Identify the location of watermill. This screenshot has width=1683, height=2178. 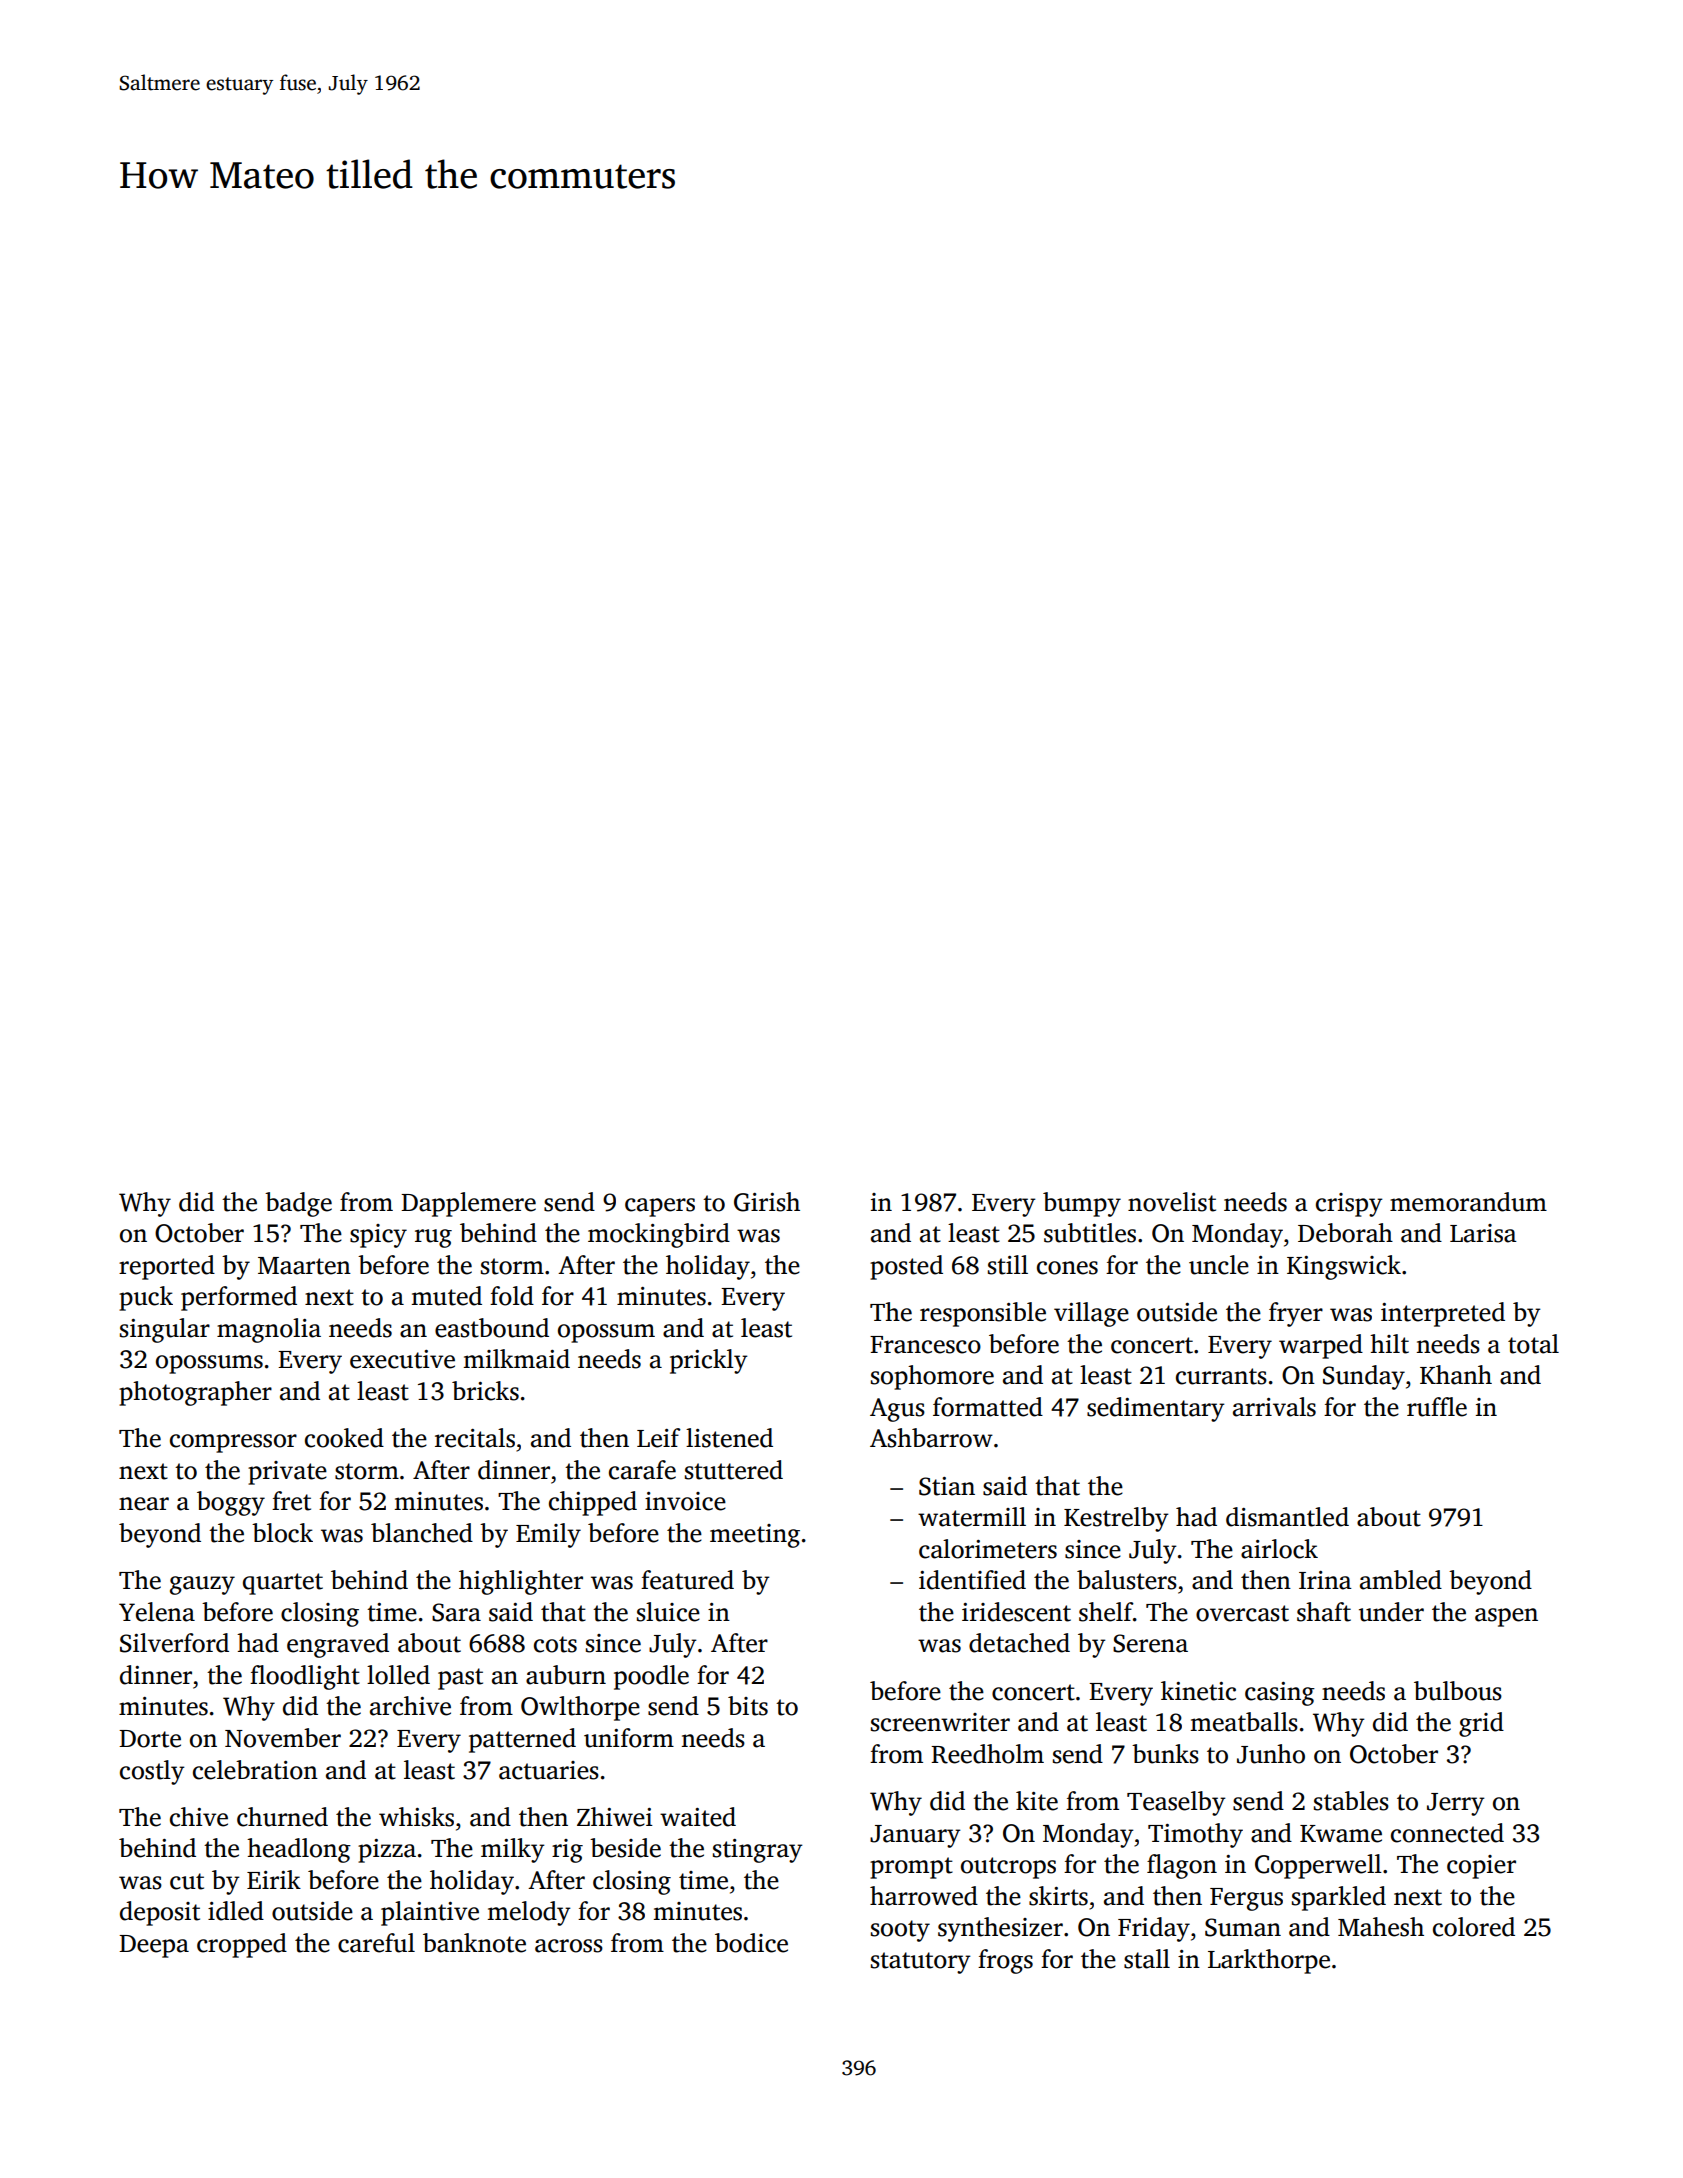
(972, 1517).
